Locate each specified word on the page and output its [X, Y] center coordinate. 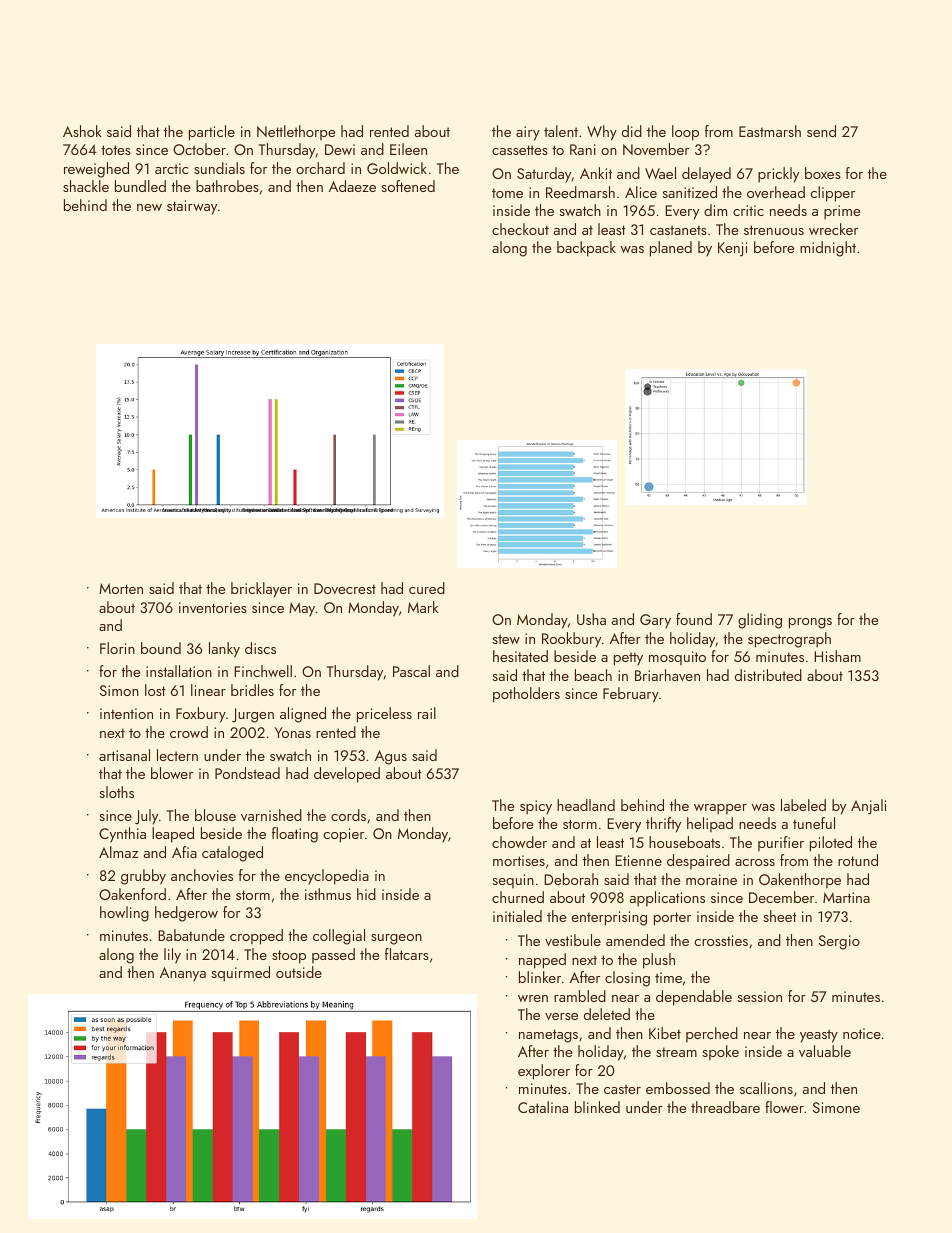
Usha [591, 619]
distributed [768, 675]
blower [172, 773]
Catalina [543, 1107]
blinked [597, 1107]
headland [586, 805]
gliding [760, 621]
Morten [121, 588]
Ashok [82, 131]
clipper [832, 194]
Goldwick [397, 168]
